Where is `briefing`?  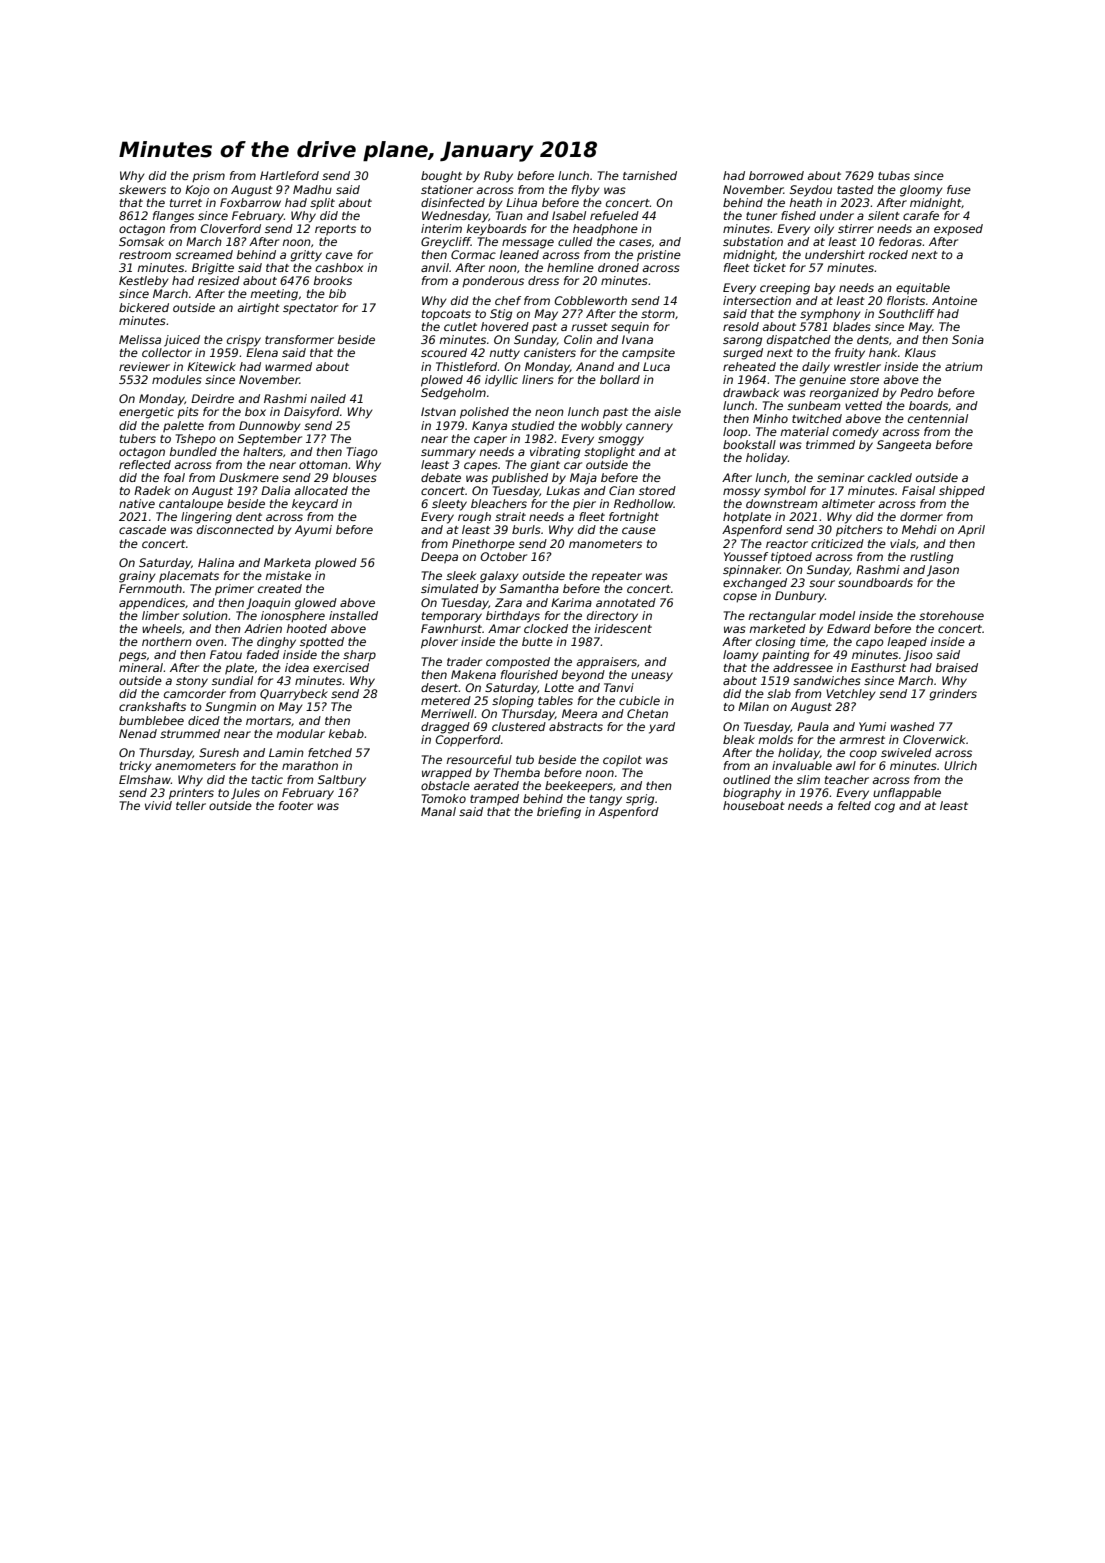 briefing is located at coordinates (559, 813).
